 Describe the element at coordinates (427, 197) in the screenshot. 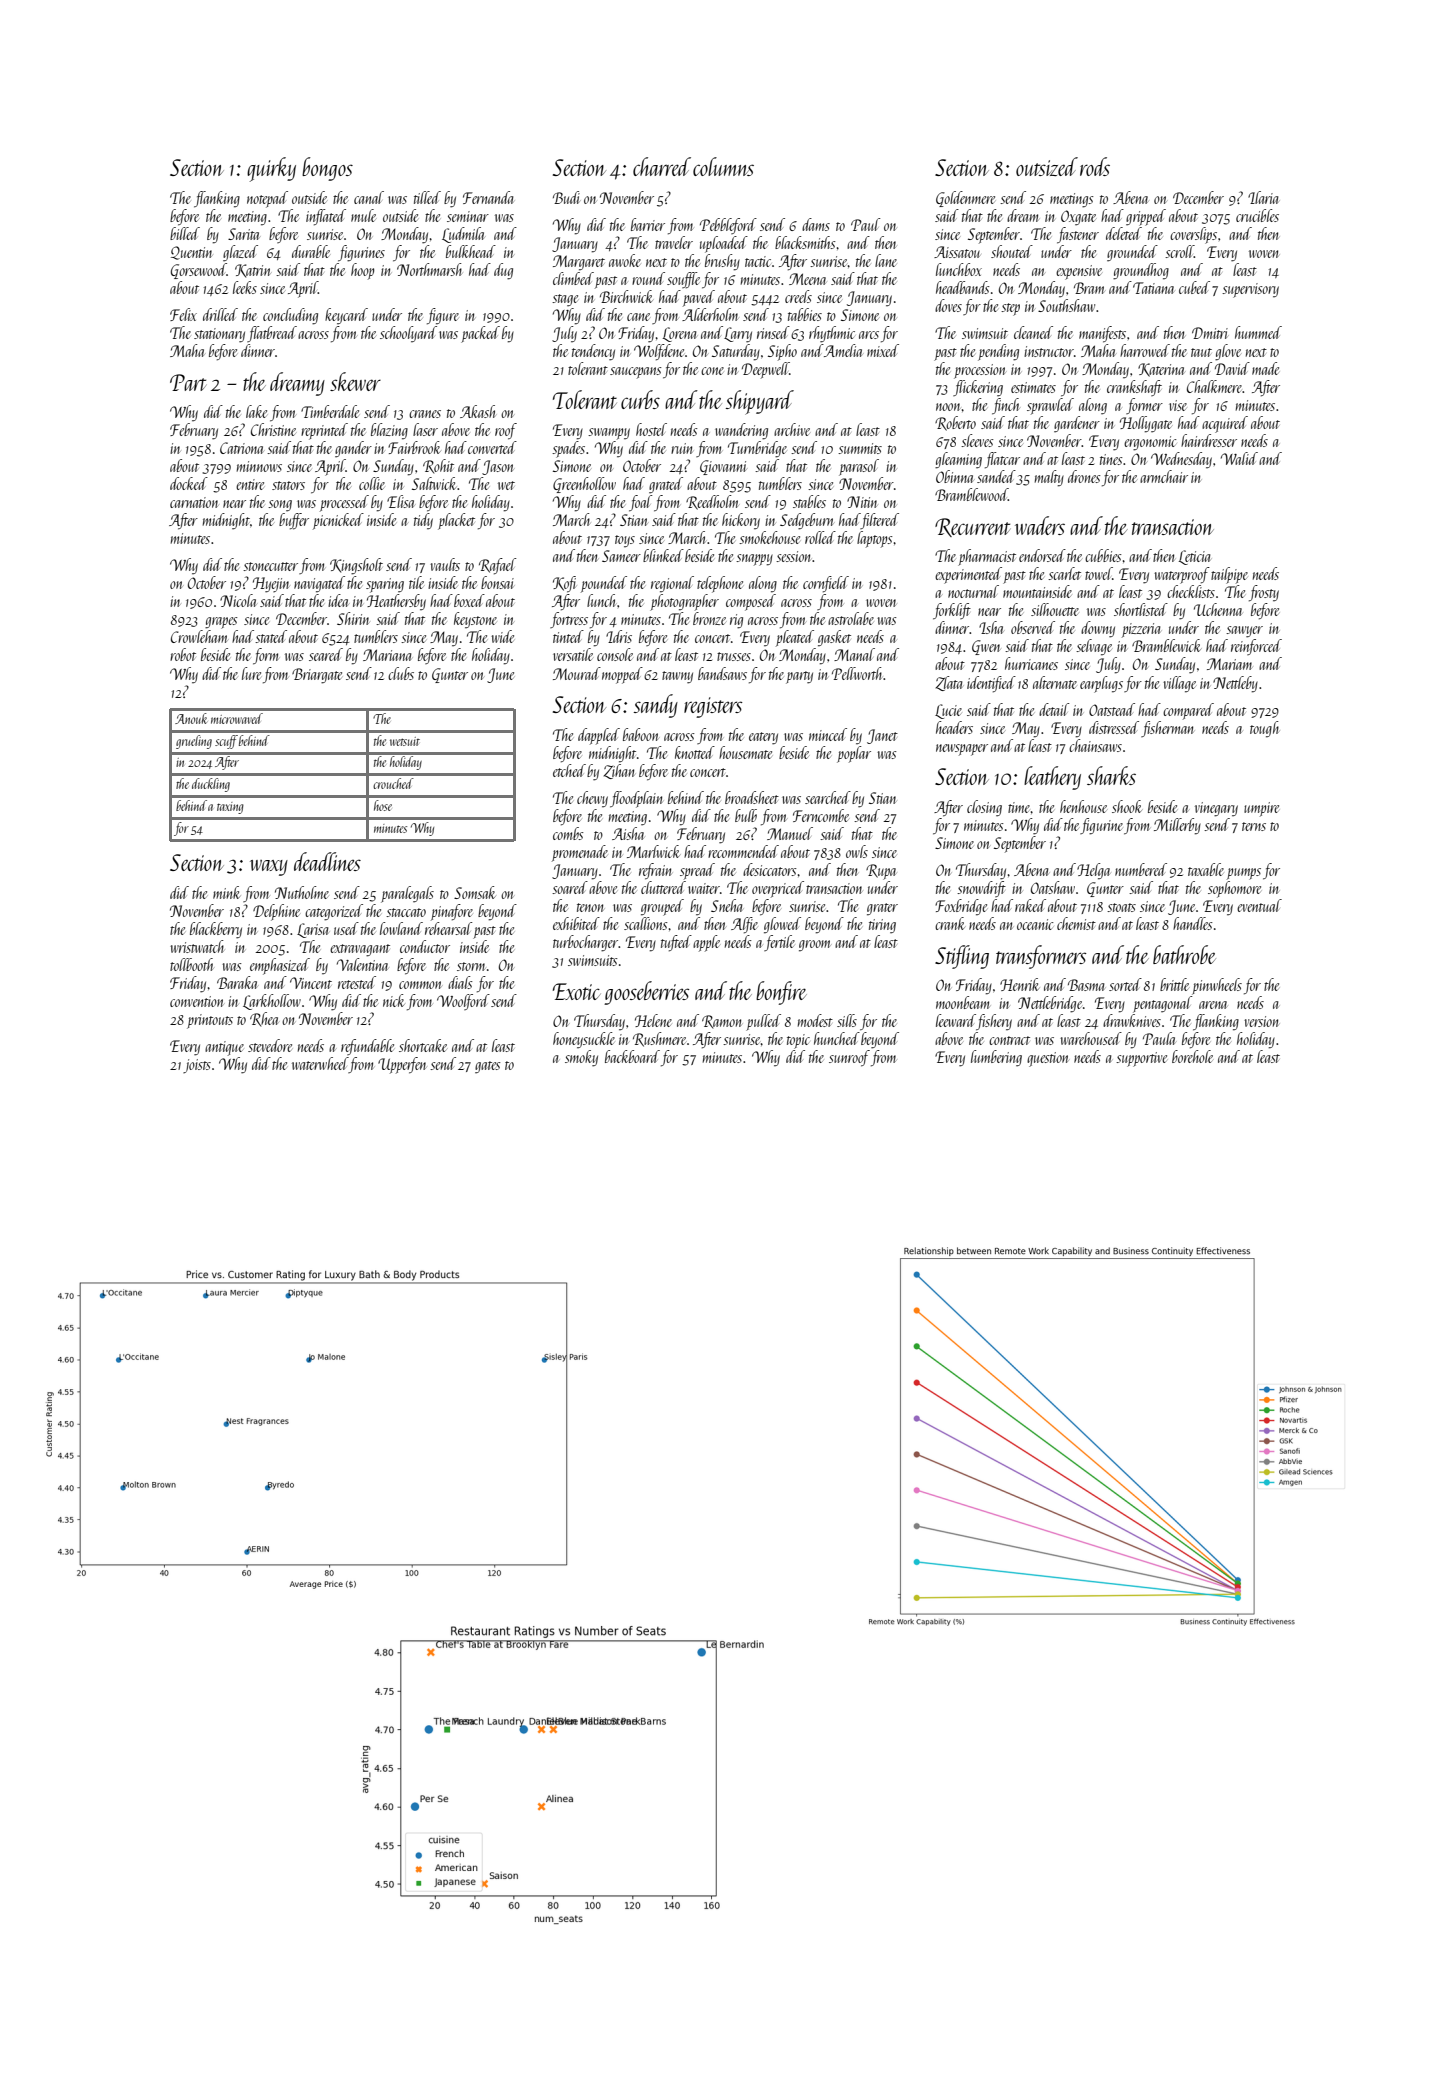

I see `tilled` at that location.
